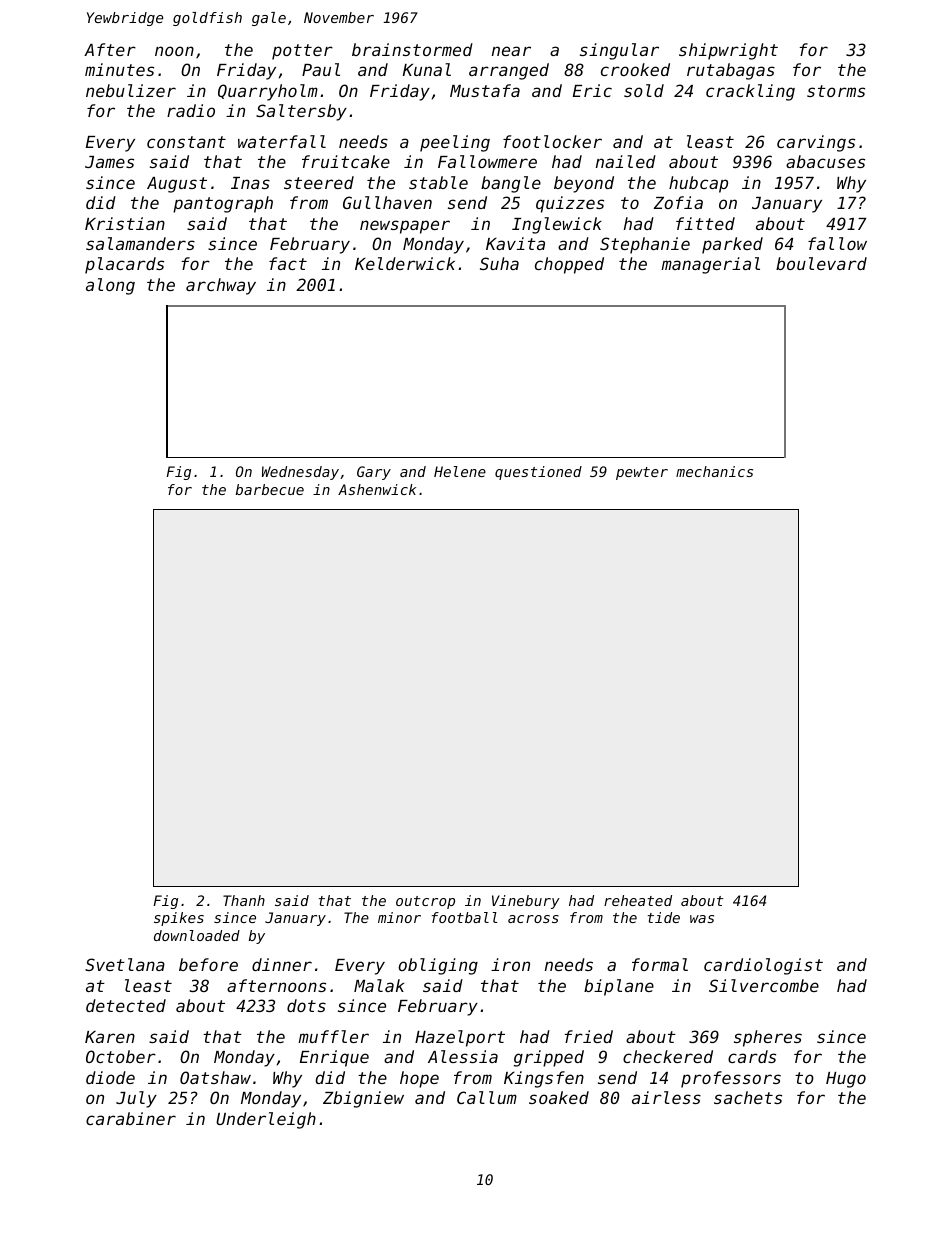 The width and height of the screenshot is (952, 1233). What do you see at coordinates (510, 964) in the screenshot?
I see `iron` at bounding box center [510, 964].
